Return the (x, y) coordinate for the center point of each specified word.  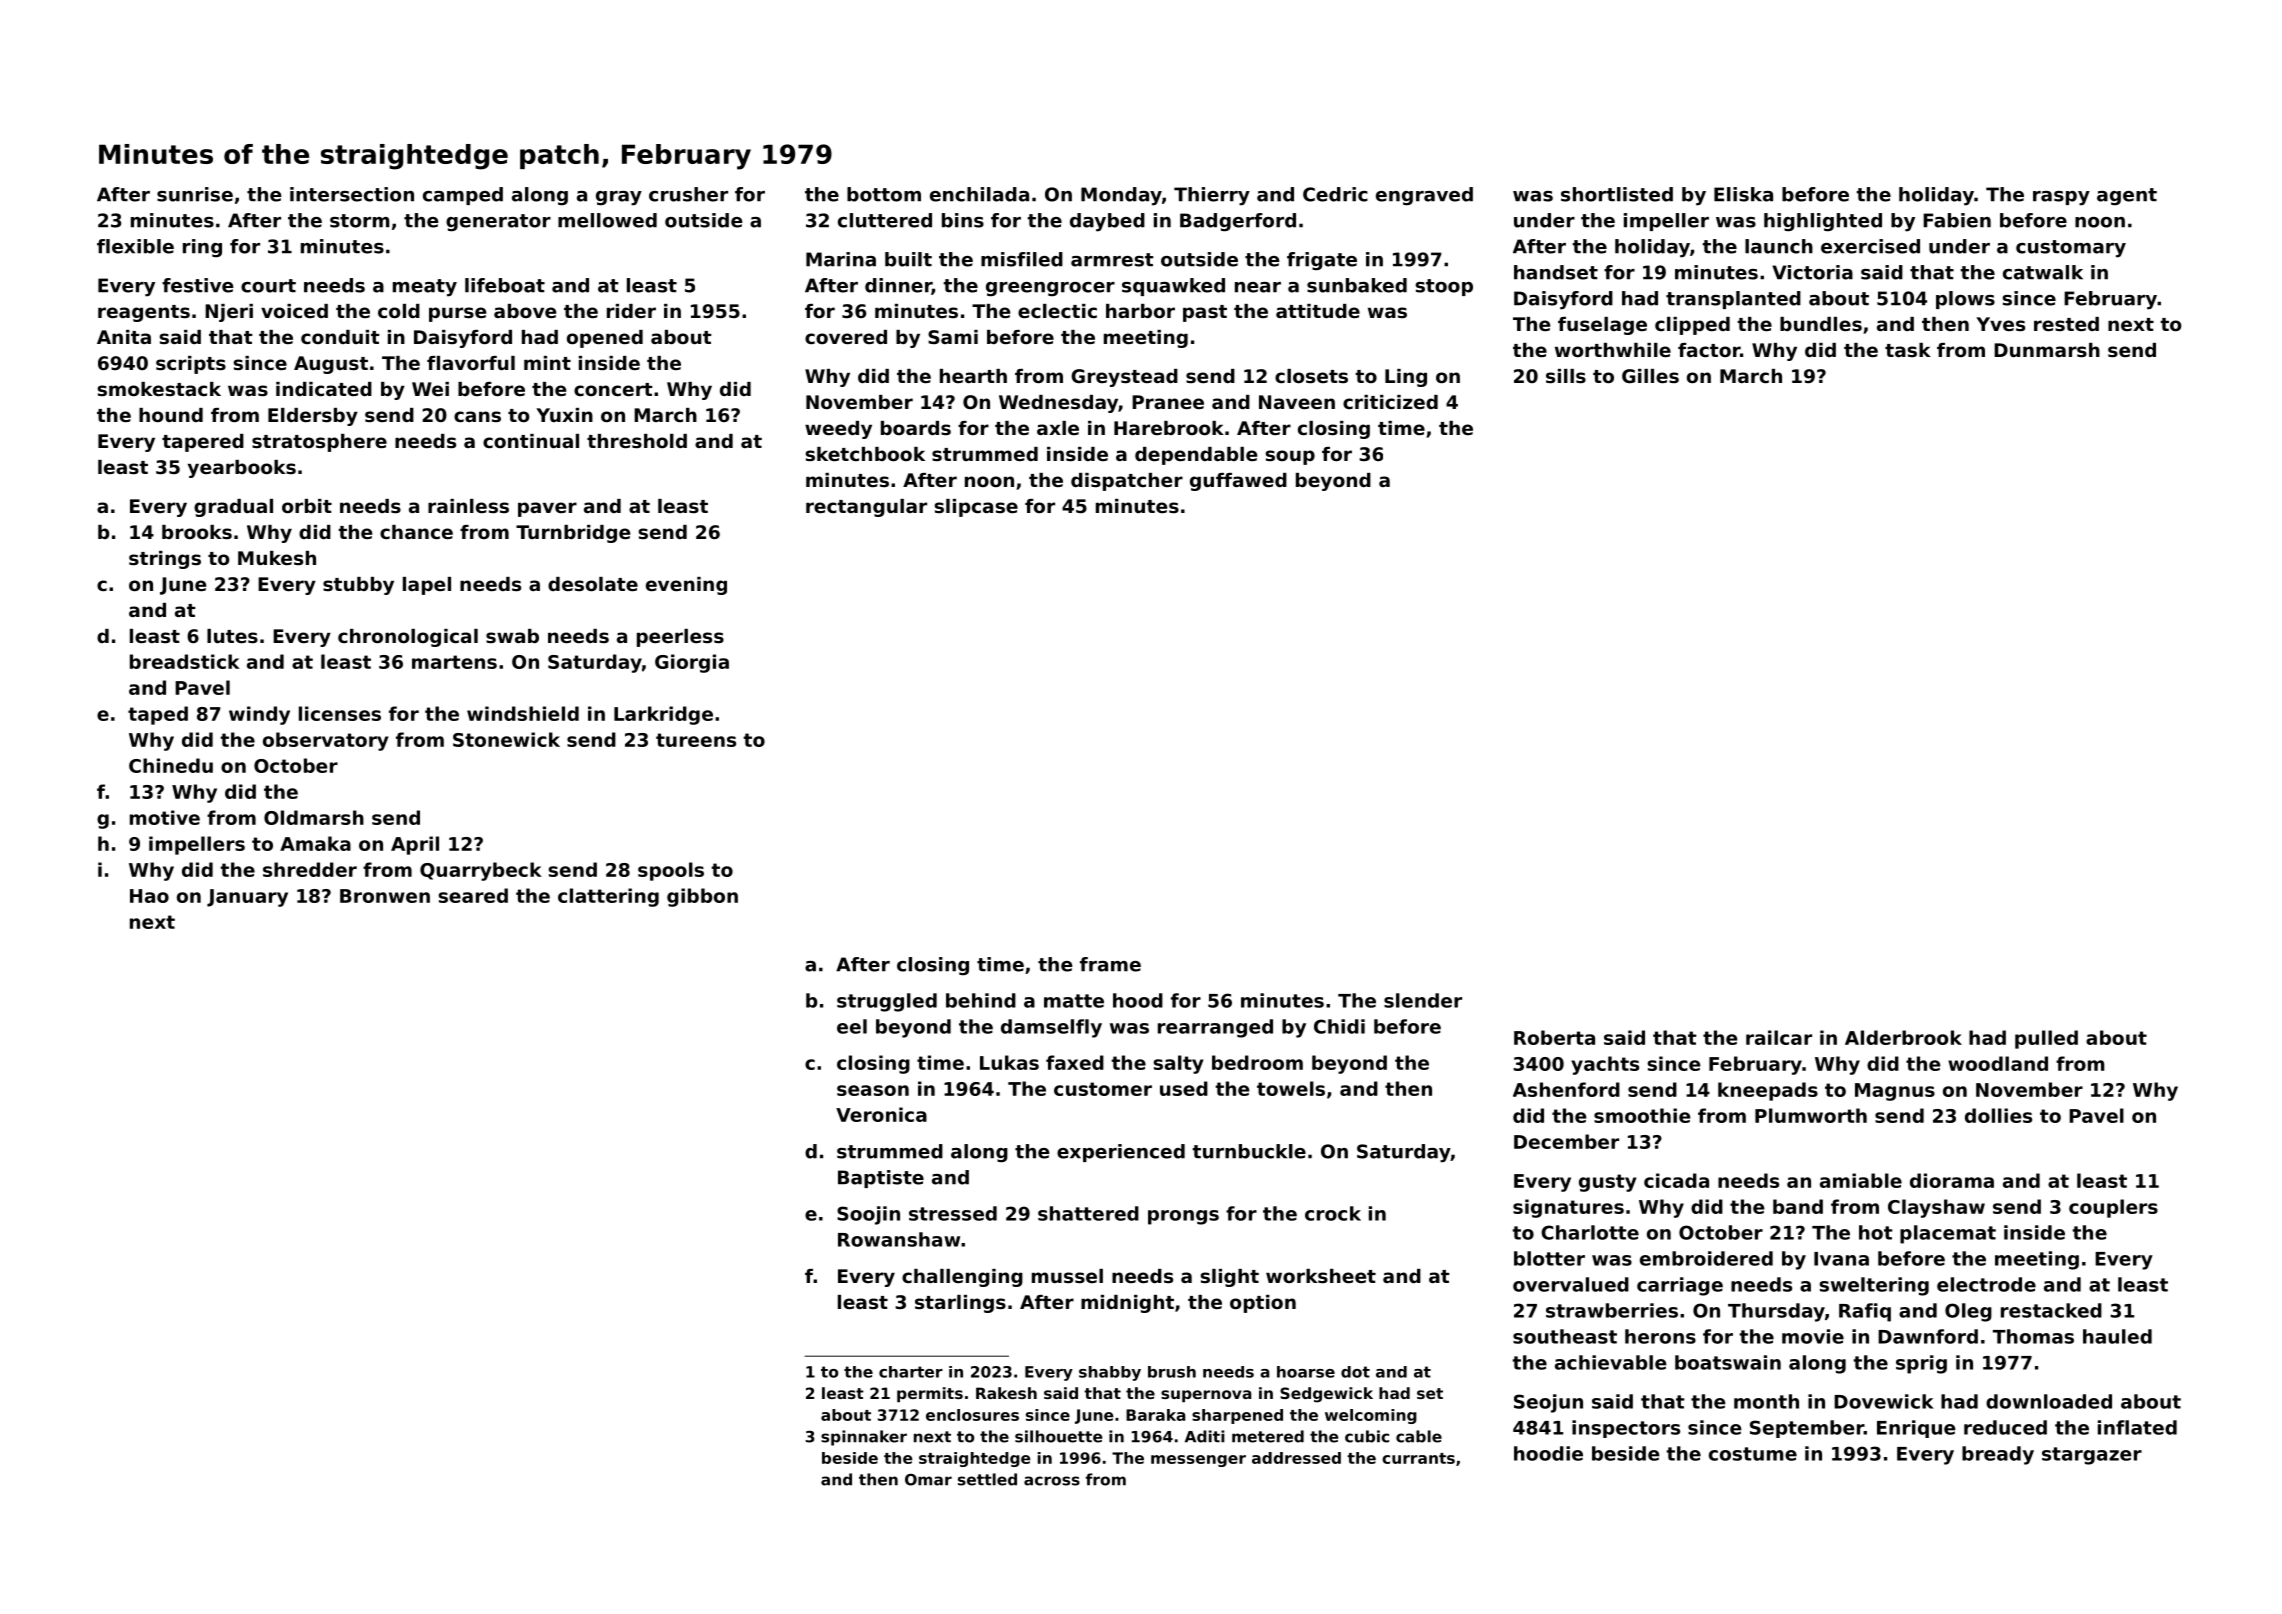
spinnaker (864, 1438)
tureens (696, 740)
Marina (841, 259)
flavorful (471, 363)
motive (165, 817)
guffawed (1238, 482)
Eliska (1743, 194)
